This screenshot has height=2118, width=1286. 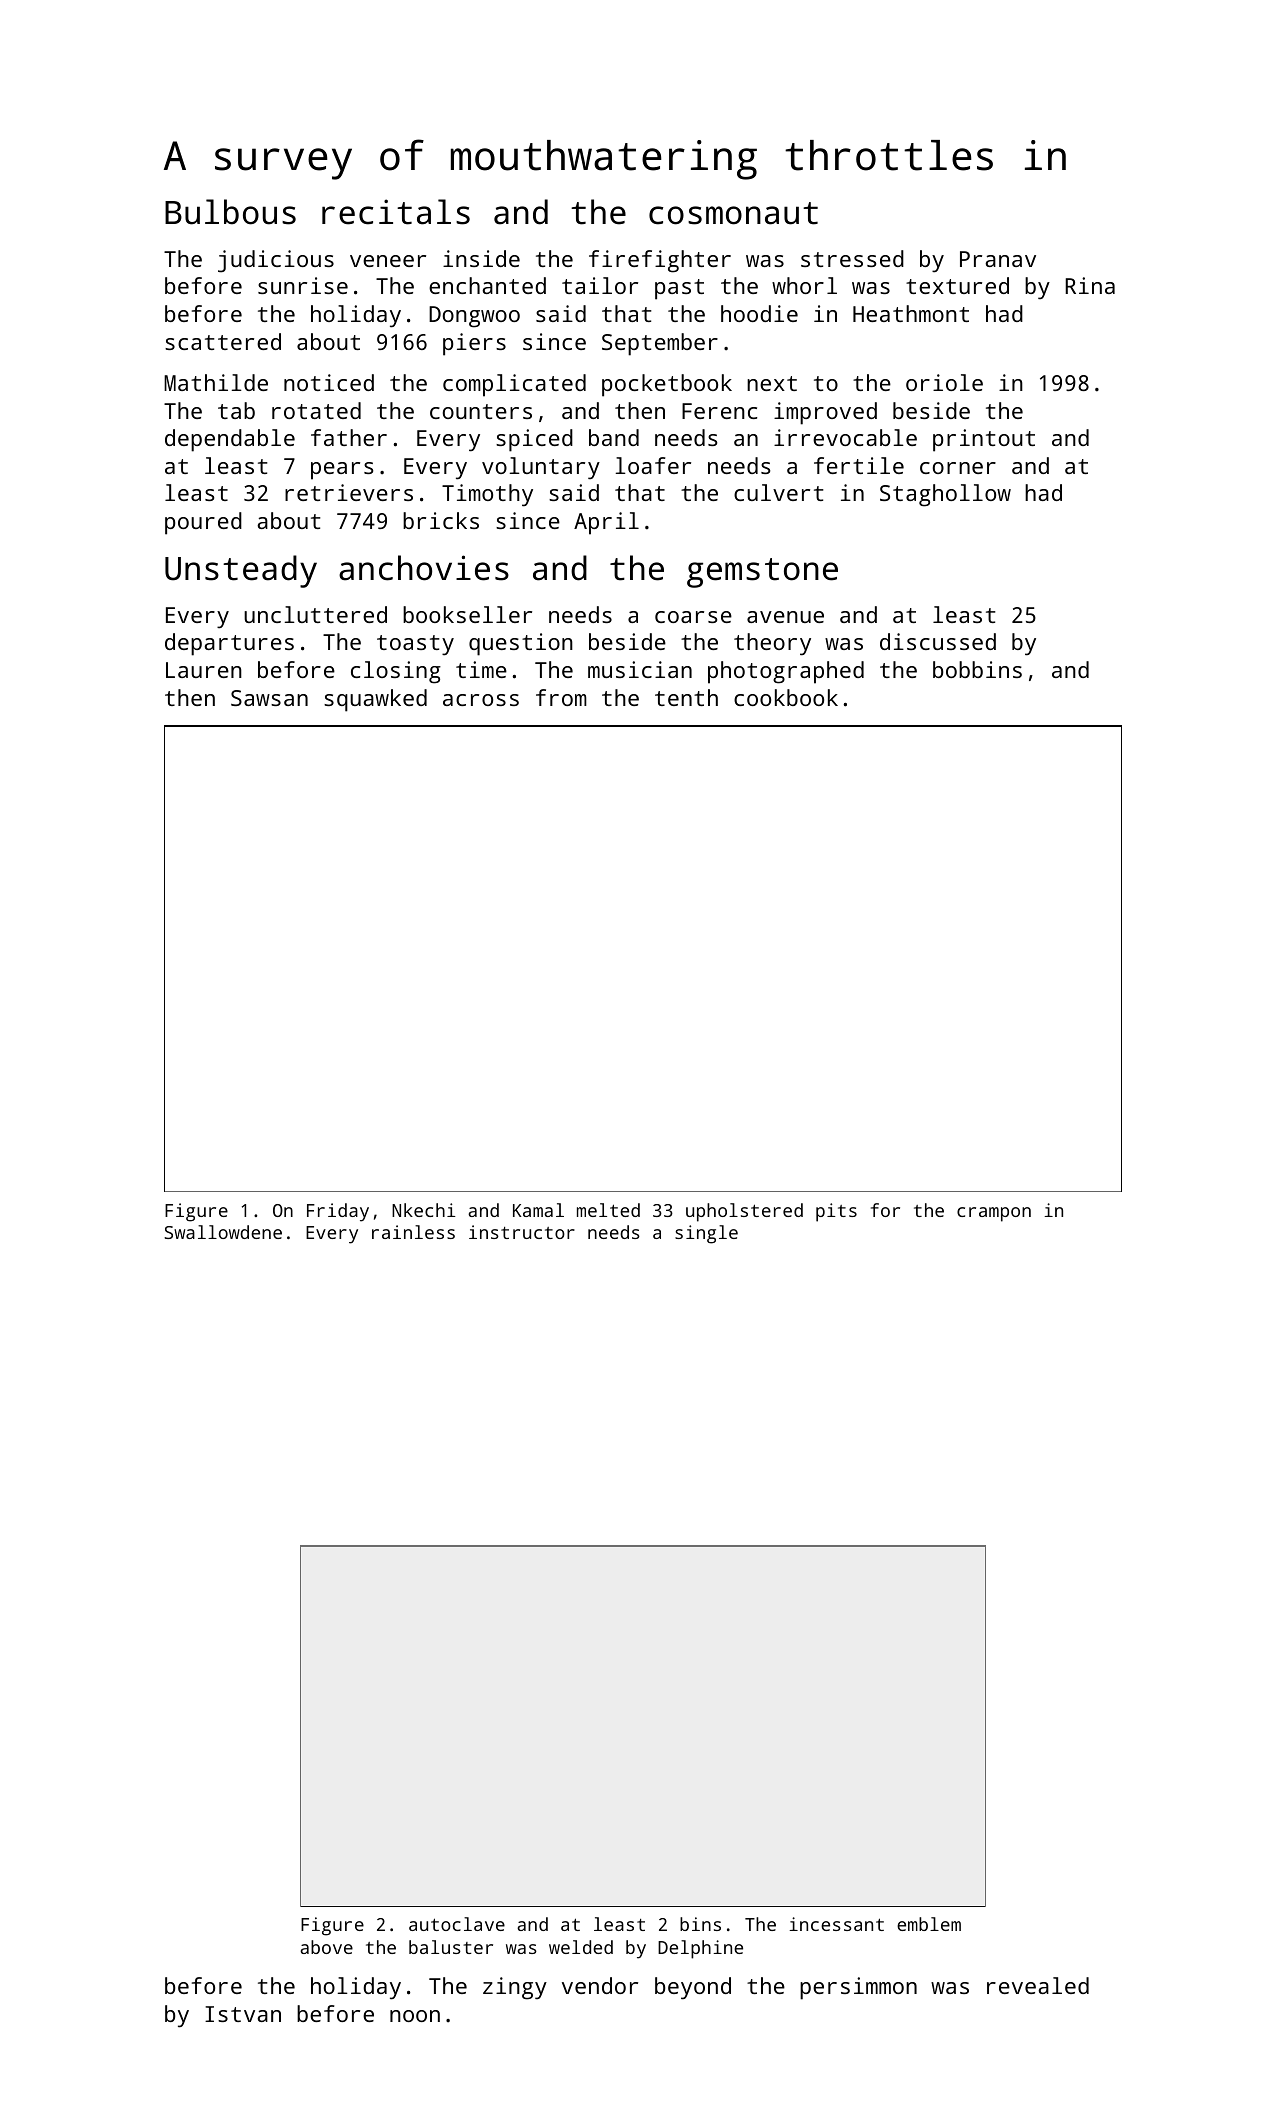 I want to click on uncluttered, so click(x=315, y=614).
